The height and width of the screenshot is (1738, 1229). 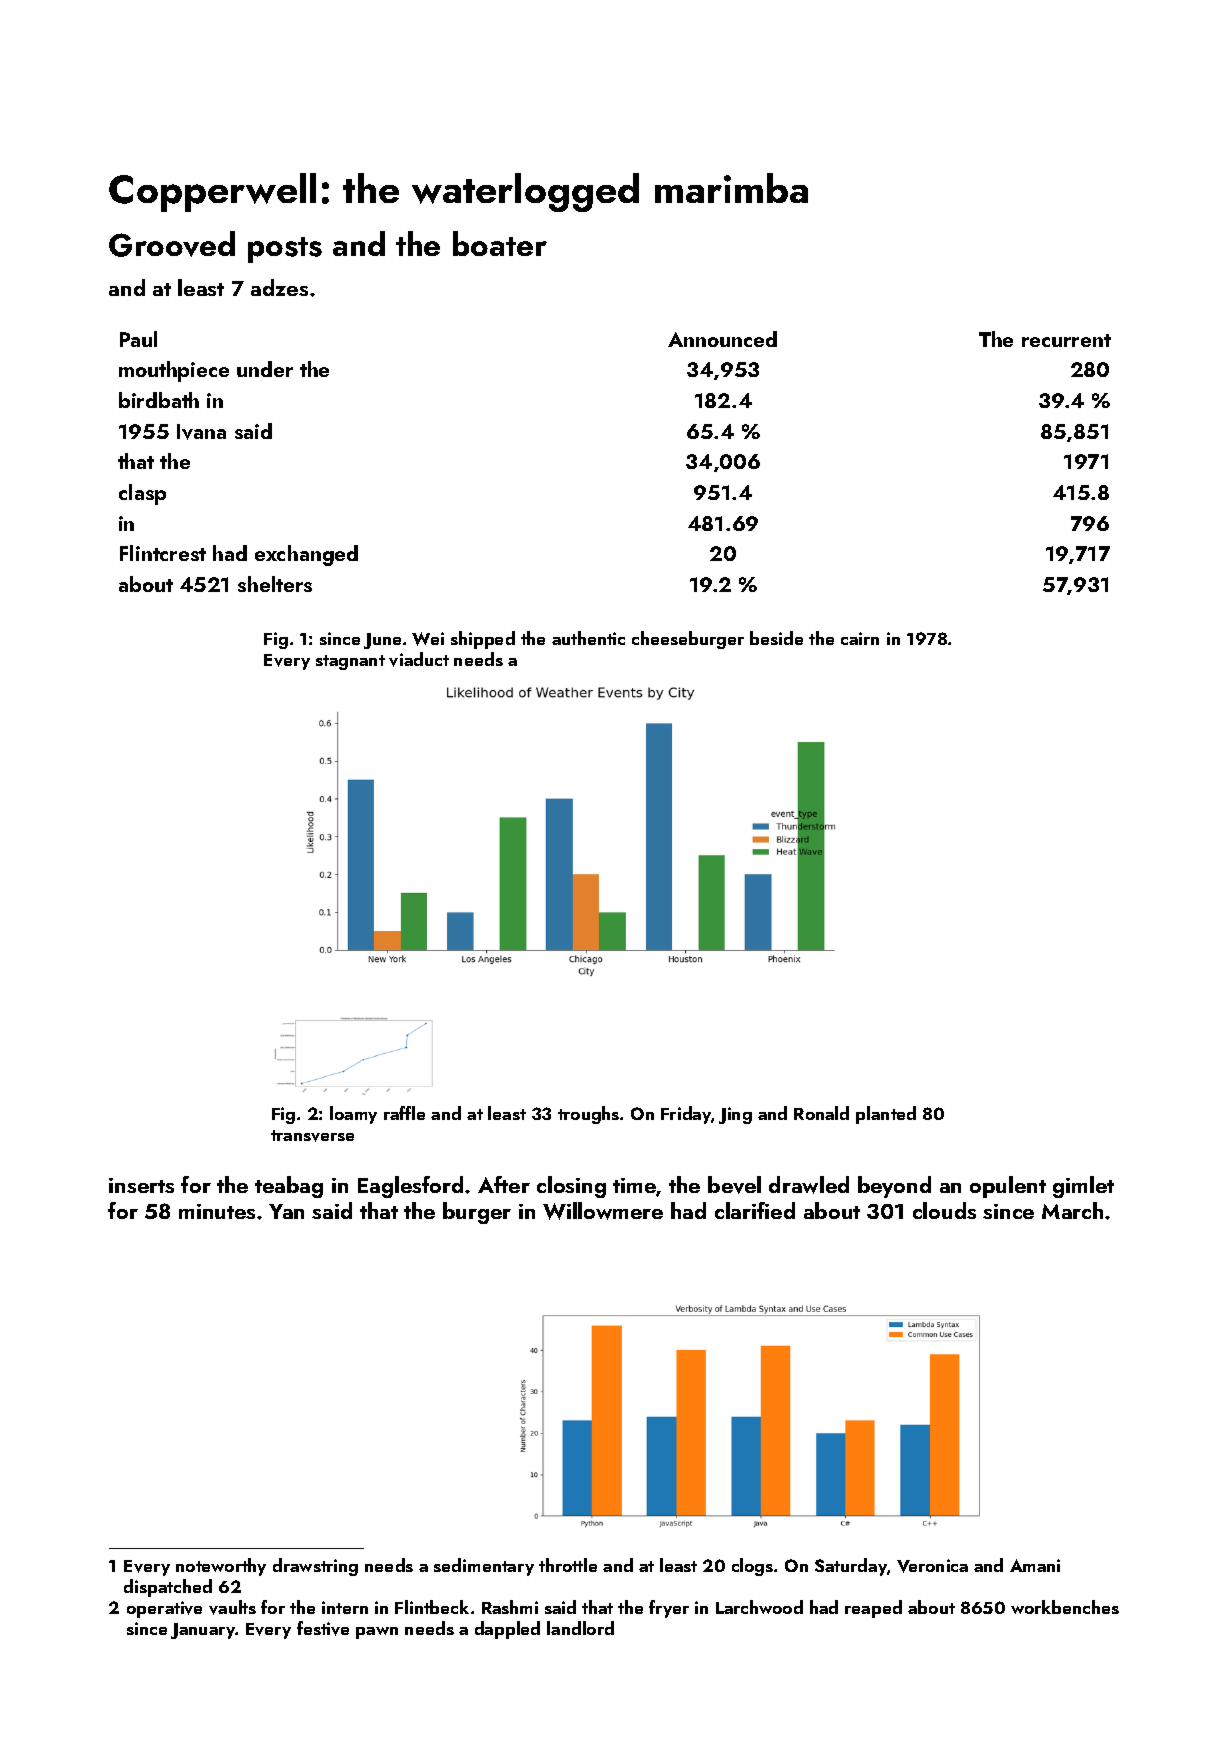 I want to click on planted, so click(x=886, y=1115).
